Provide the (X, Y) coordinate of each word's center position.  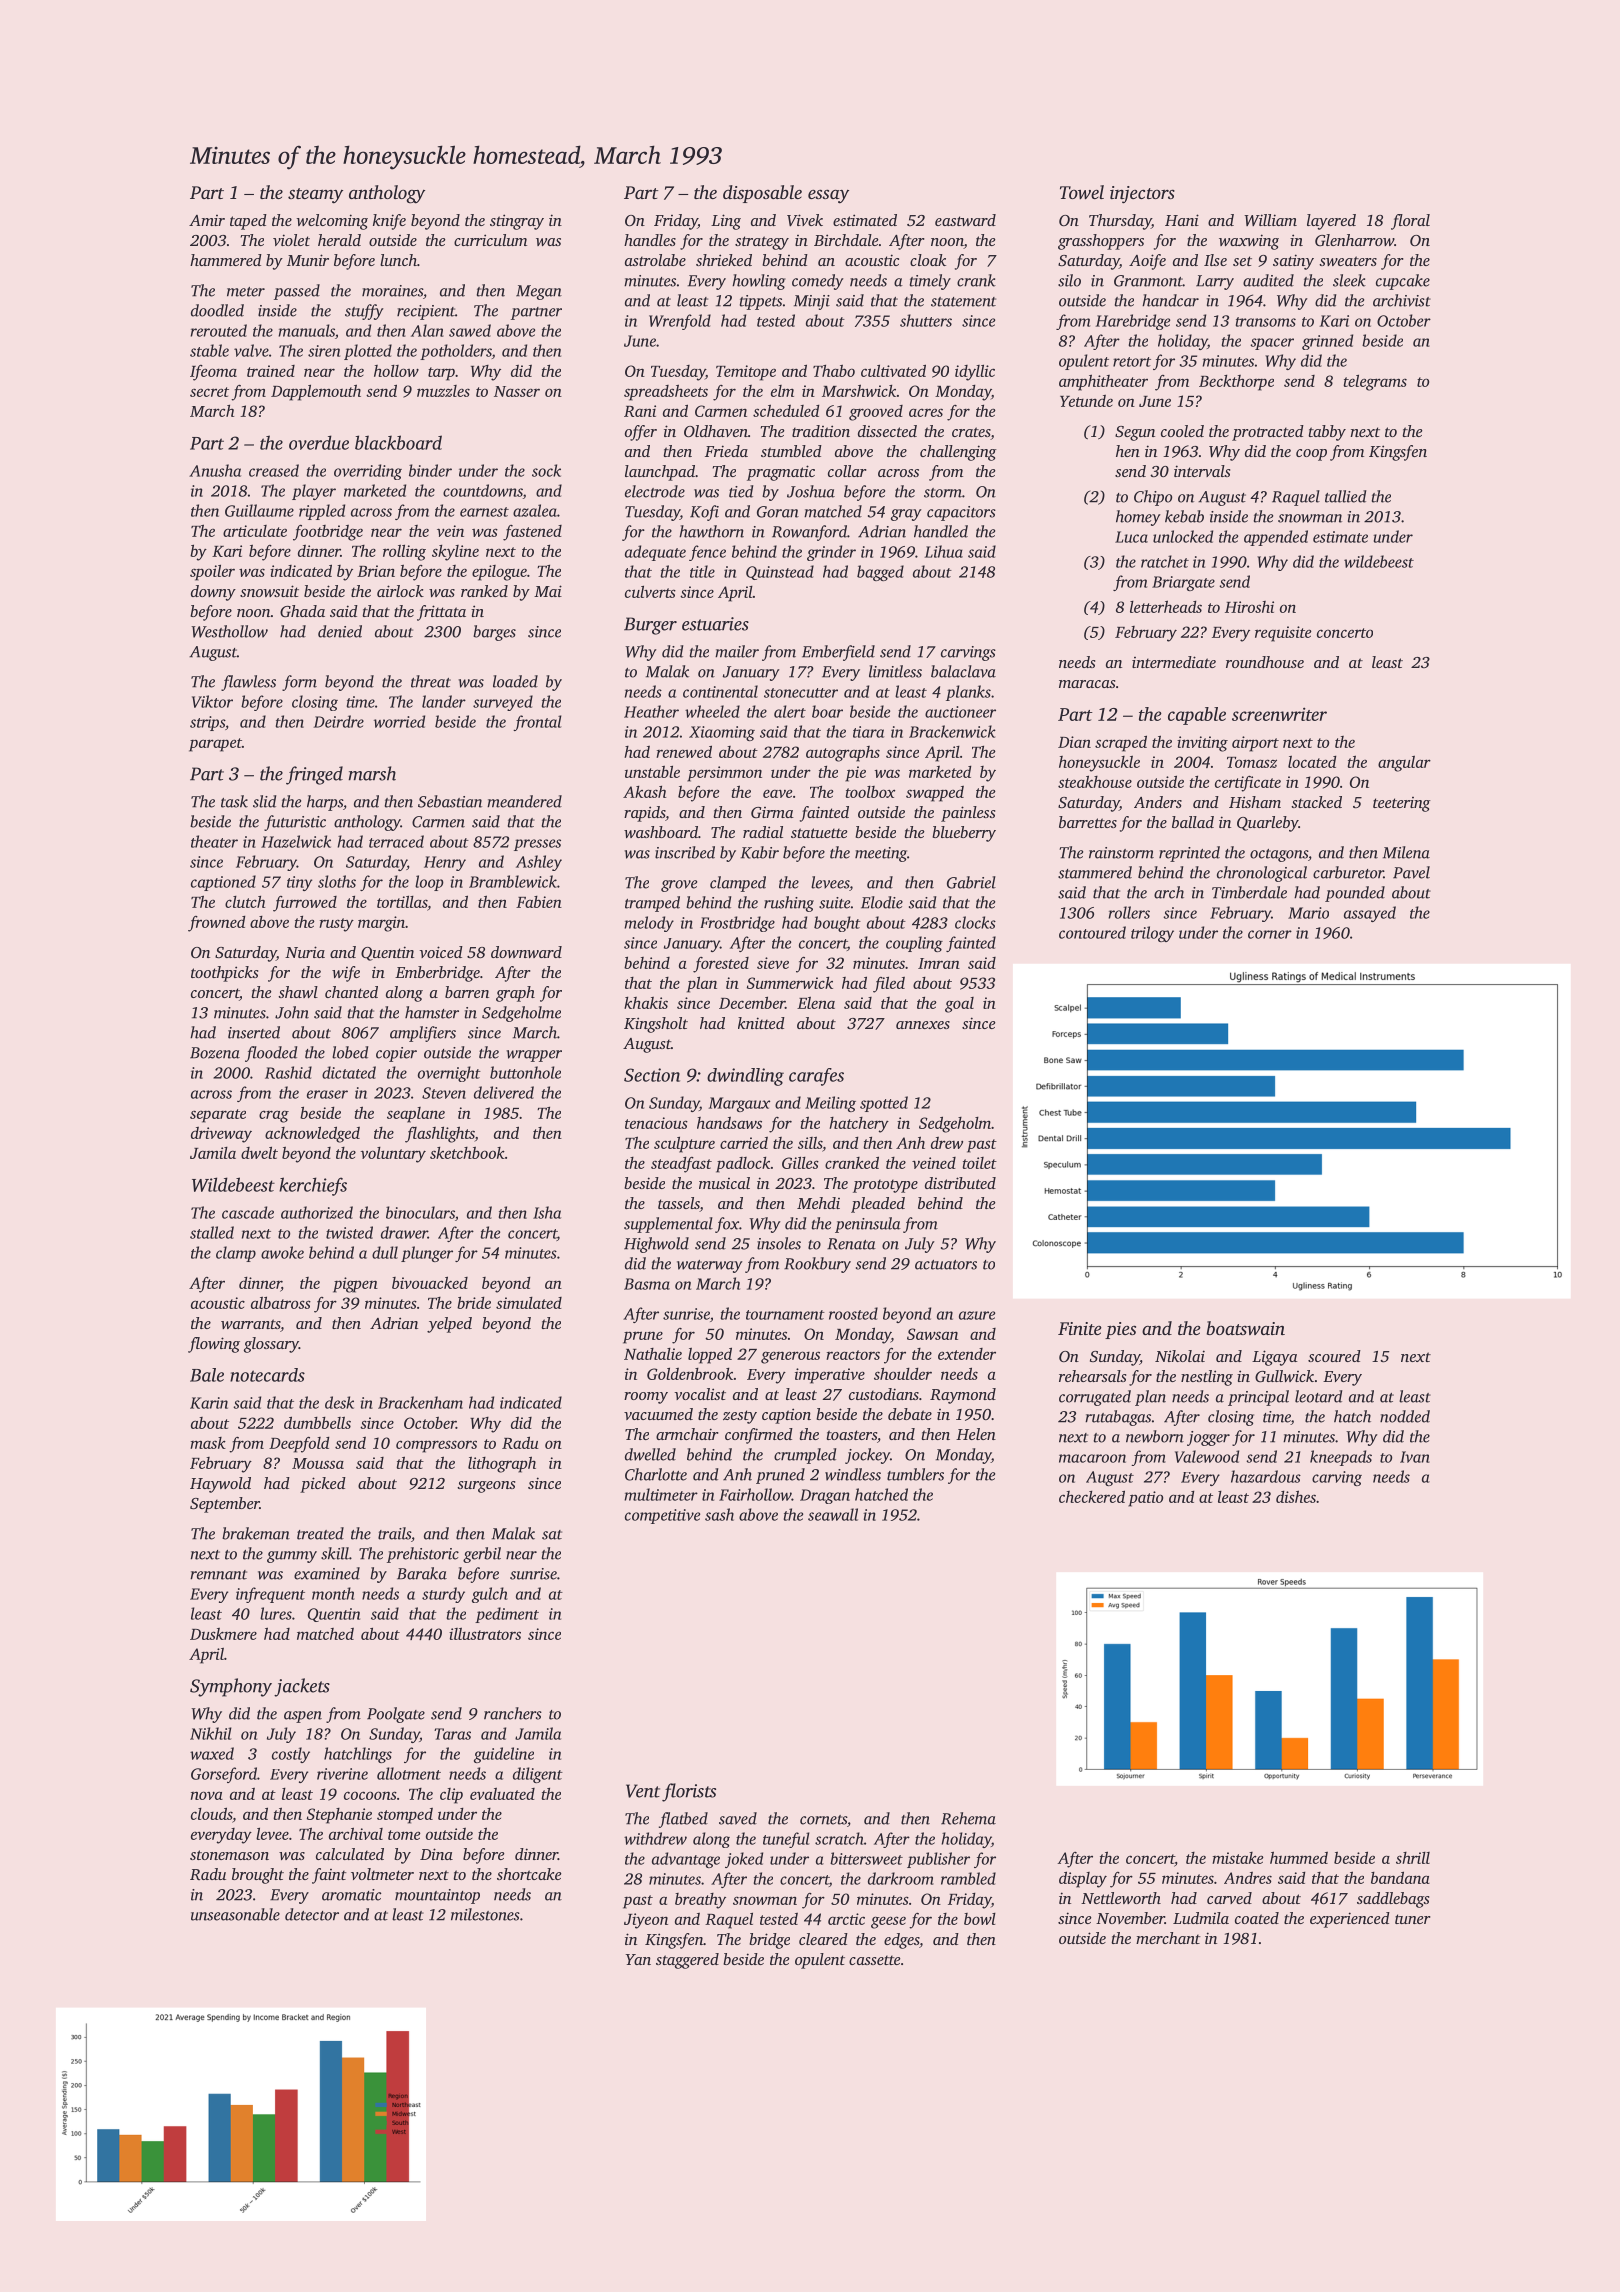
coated (1257, 1918)
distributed (960, 1183)
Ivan (1415, 1457)
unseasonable (235, 1914)
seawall (833, 1514)
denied (340, 631)
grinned (1327, 342)
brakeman (256, 1533)
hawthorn (711, 531)
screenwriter (1279, 714)
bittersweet (866, 1858)
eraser (327, 1094)
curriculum (490, 240)
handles (650, 240)
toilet (979, 1163)
